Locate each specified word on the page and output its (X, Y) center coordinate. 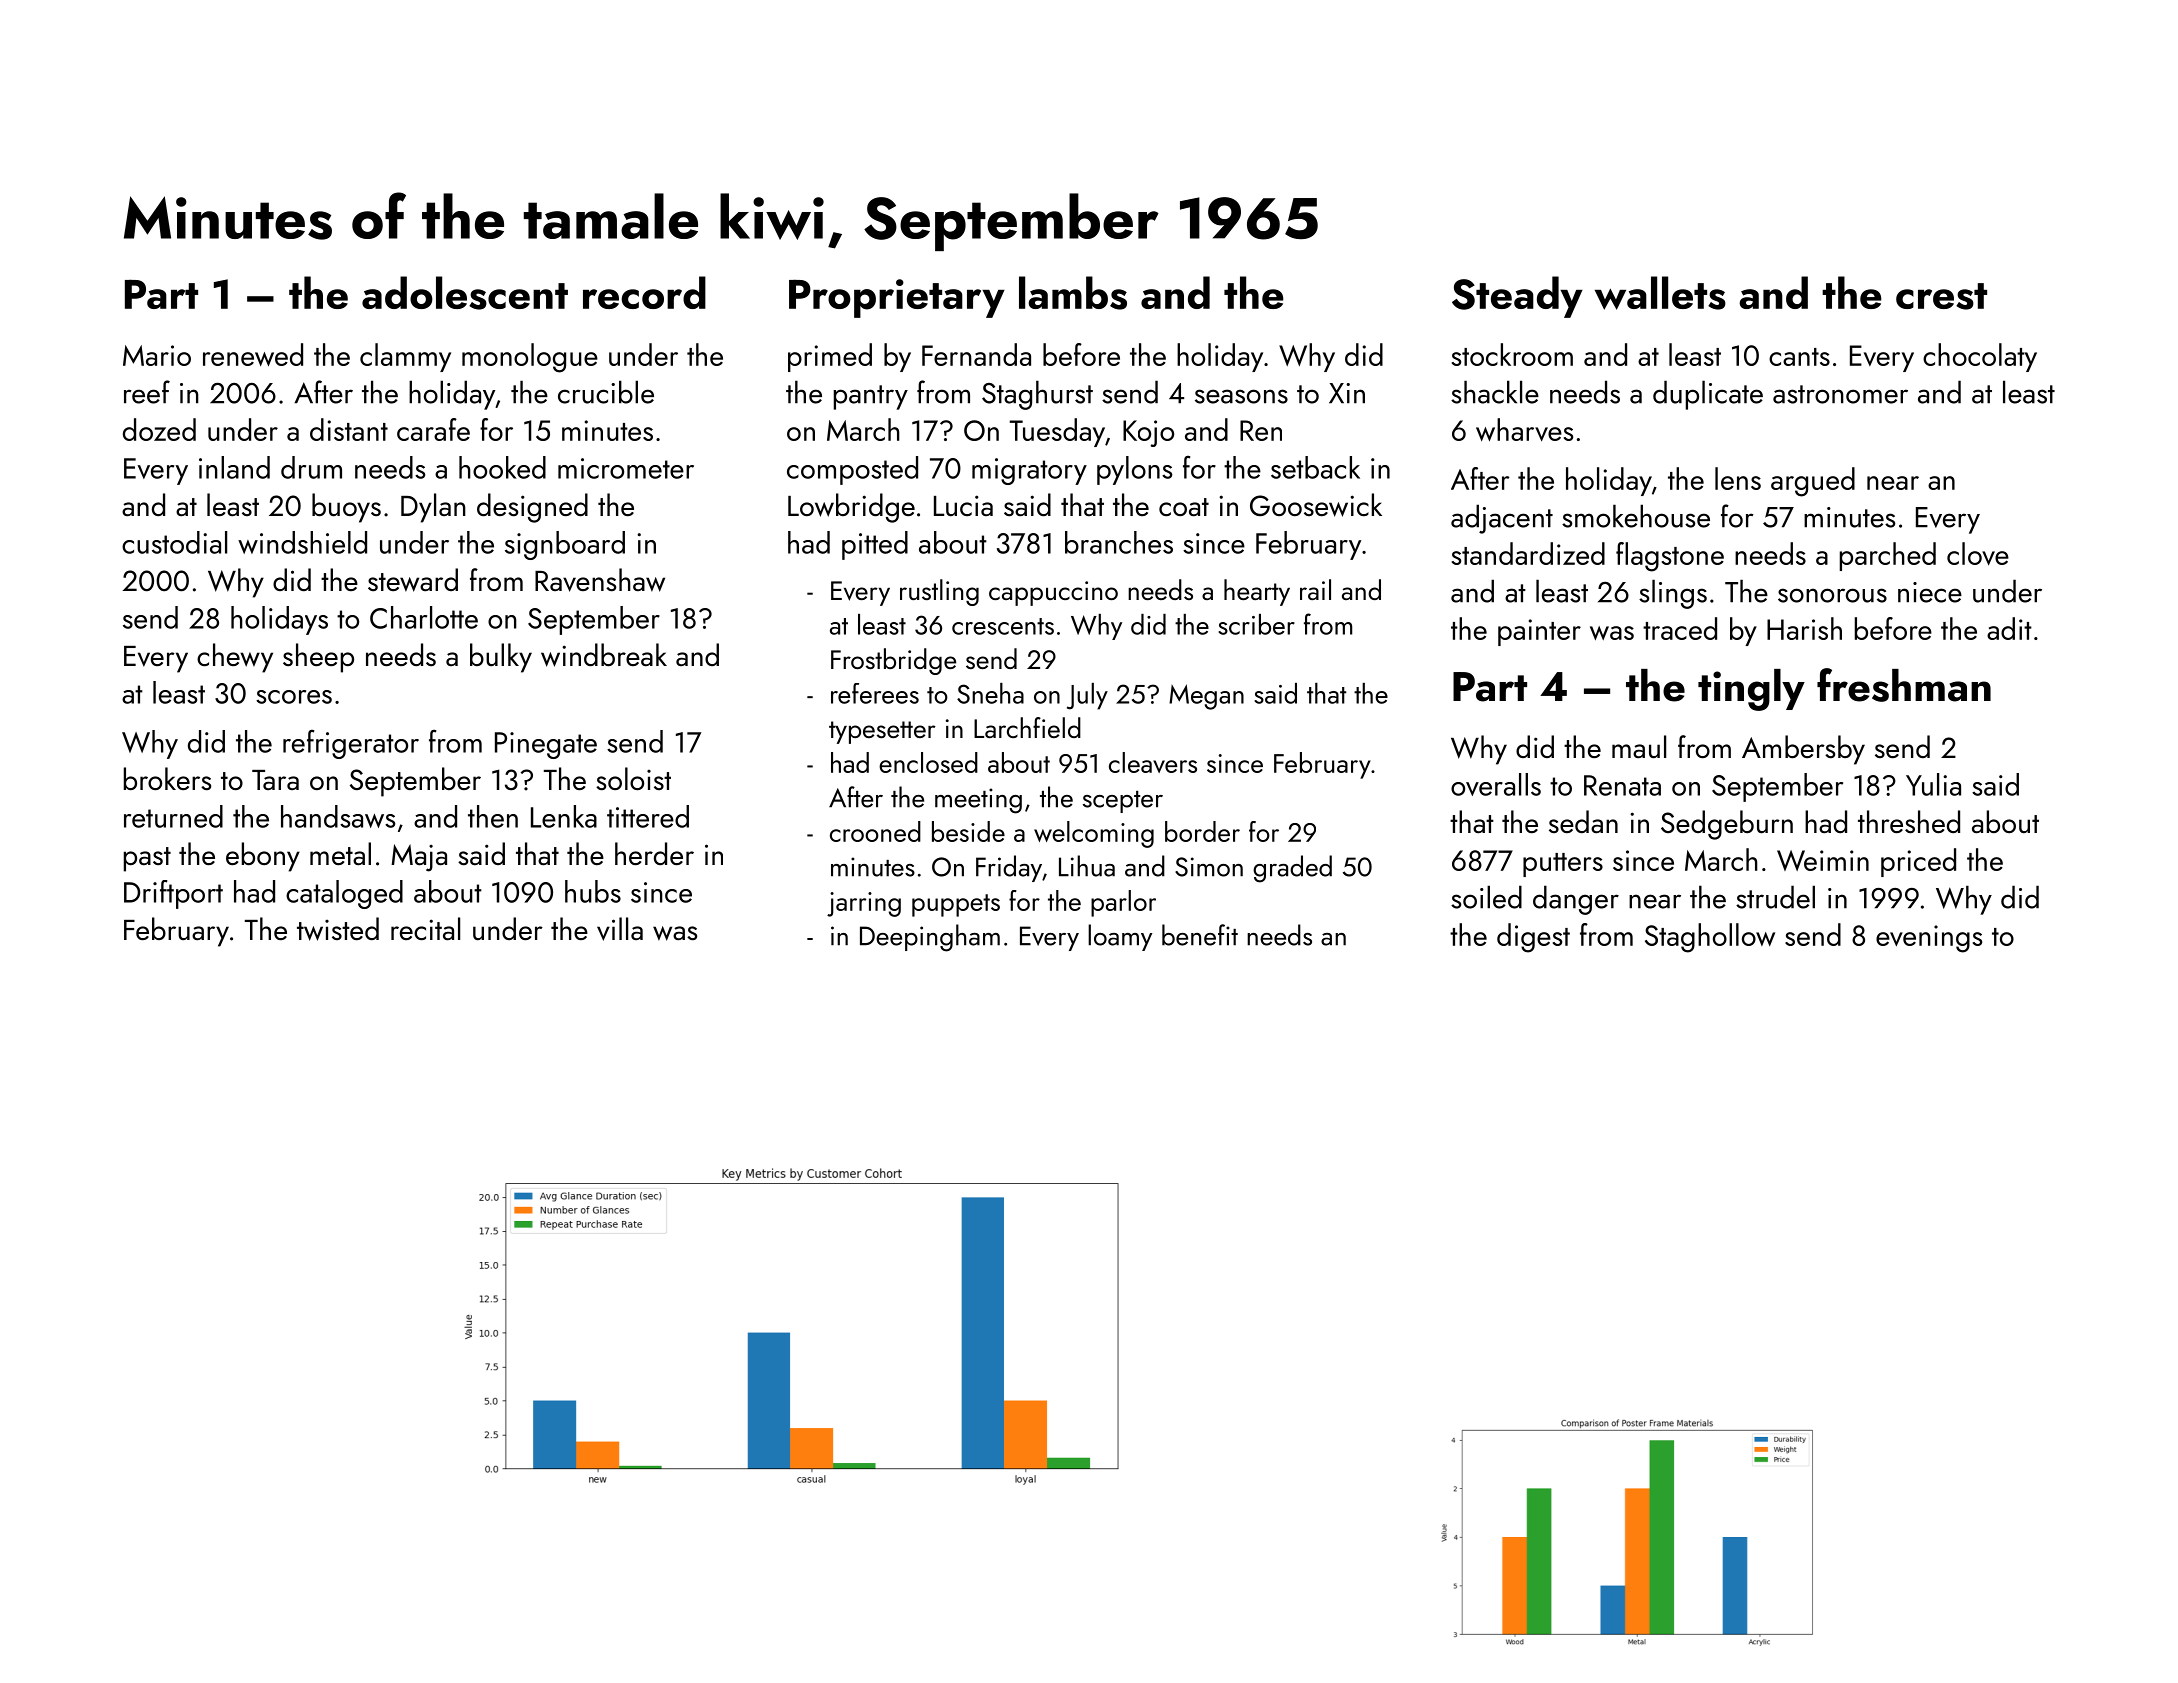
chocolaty (1980, 357)
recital (425, 929)
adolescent (465, 293)
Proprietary (897, 298)
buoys (346, 508)
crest (1941, 296)
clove (1978, 554)
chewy (235, 658)
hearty (1257, 592)
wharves (1524, 430)
